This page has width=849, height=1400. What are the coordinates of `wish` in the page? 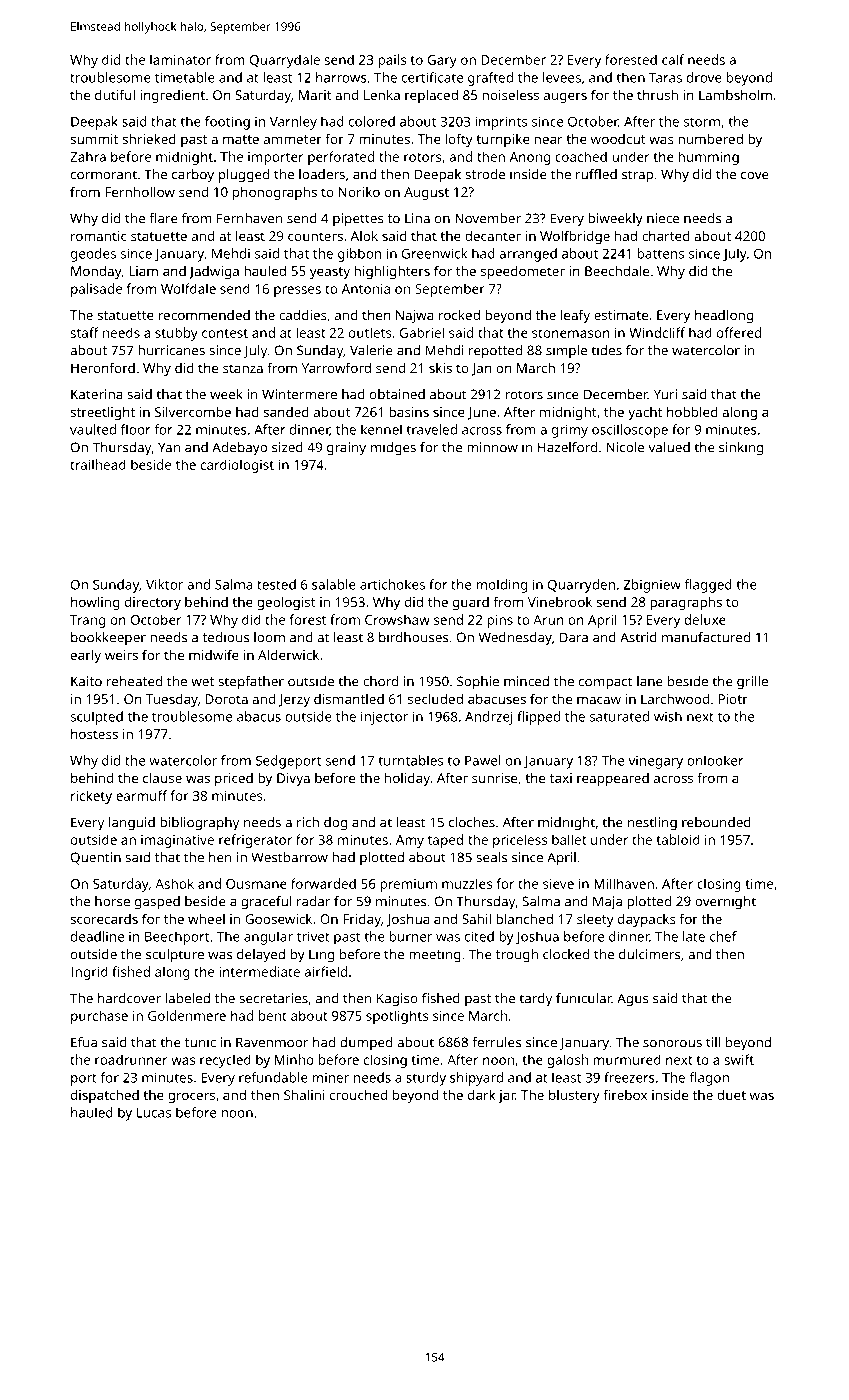 It's located at (668, 716).
